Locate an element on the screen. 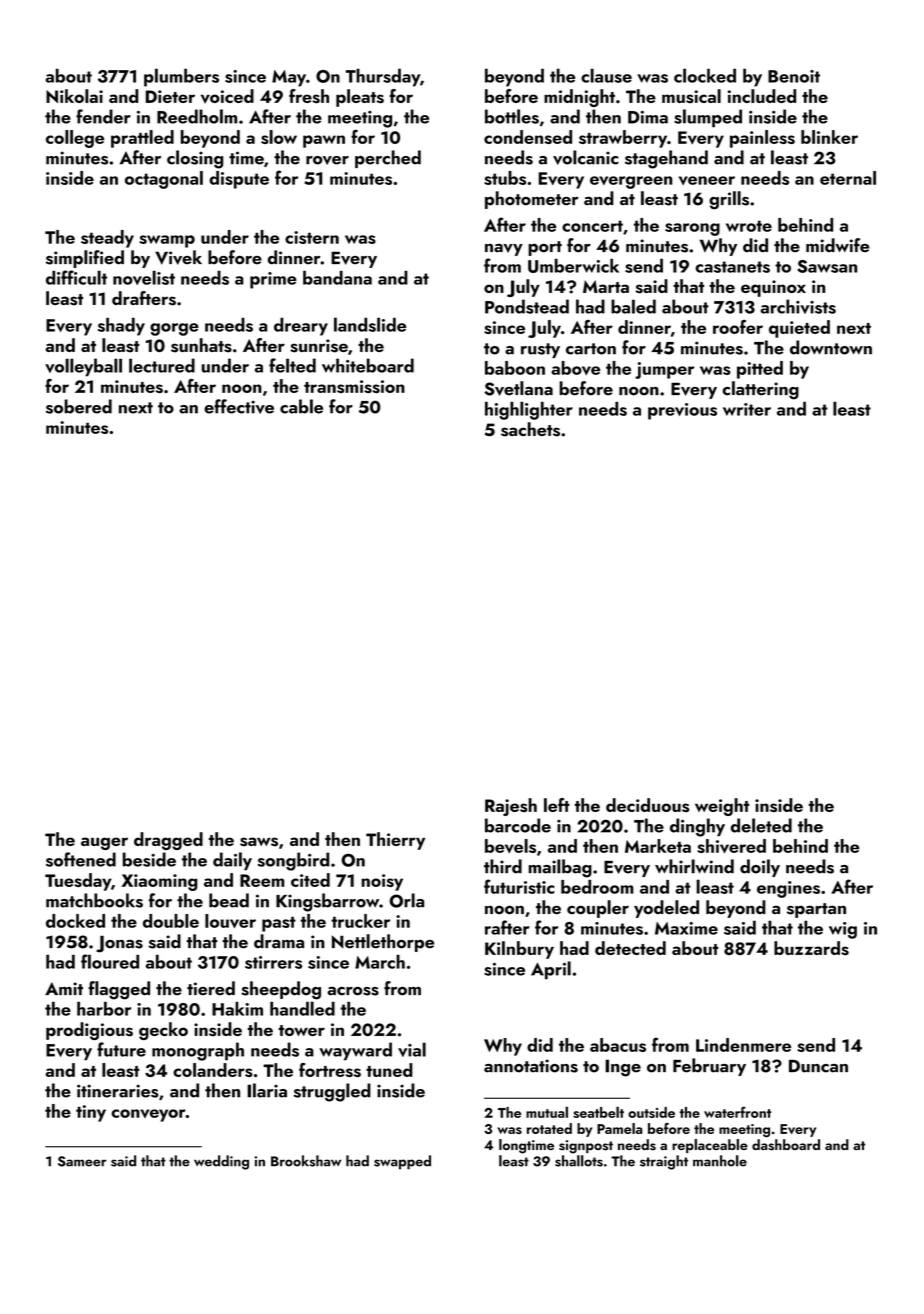 The height and width of the screenshot is (1314, 924). grills is located at coordinates (729, 200).
